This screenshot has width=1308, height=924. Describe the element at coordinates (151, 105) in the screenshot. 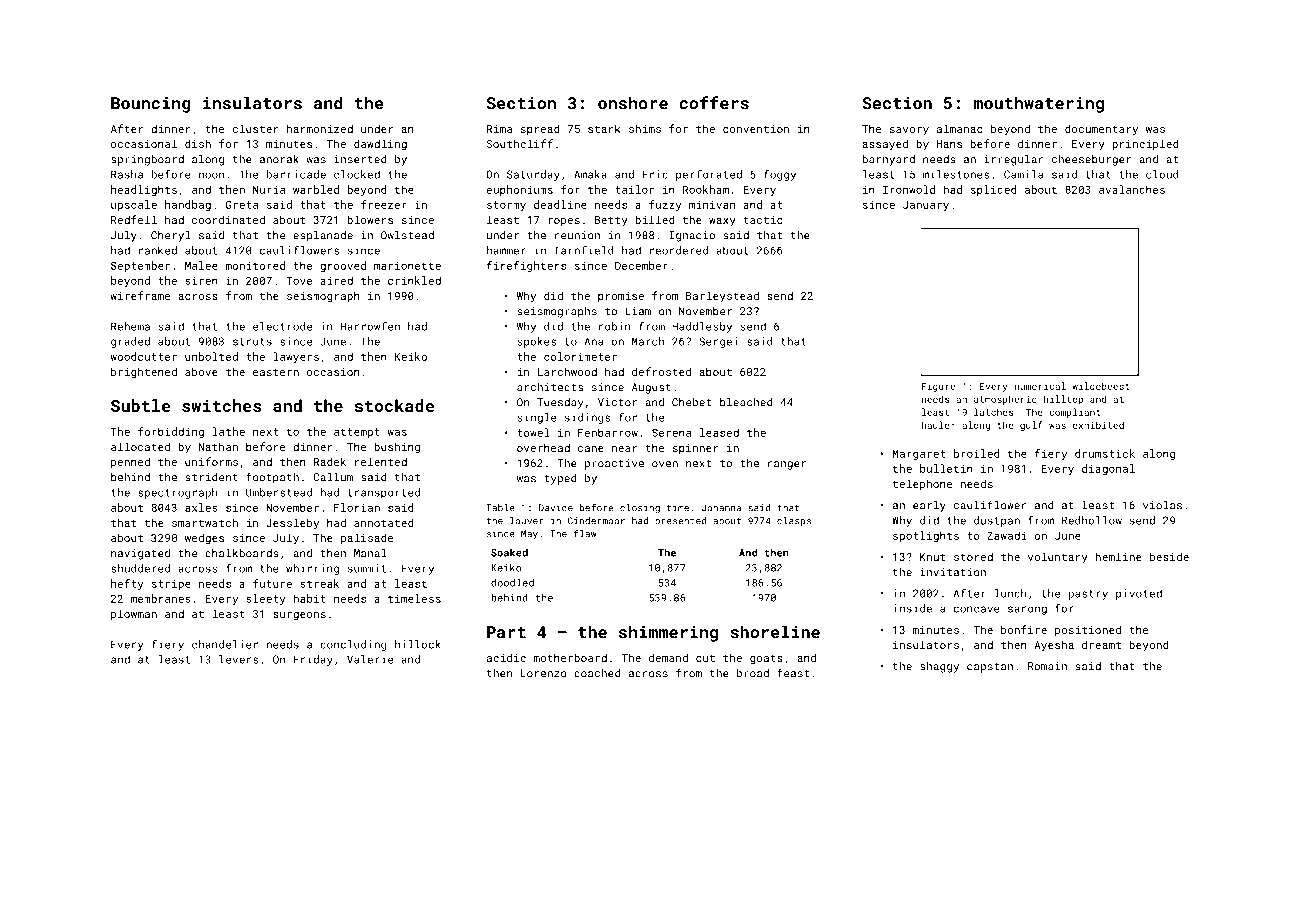

I see `Bouncing` at that location.
